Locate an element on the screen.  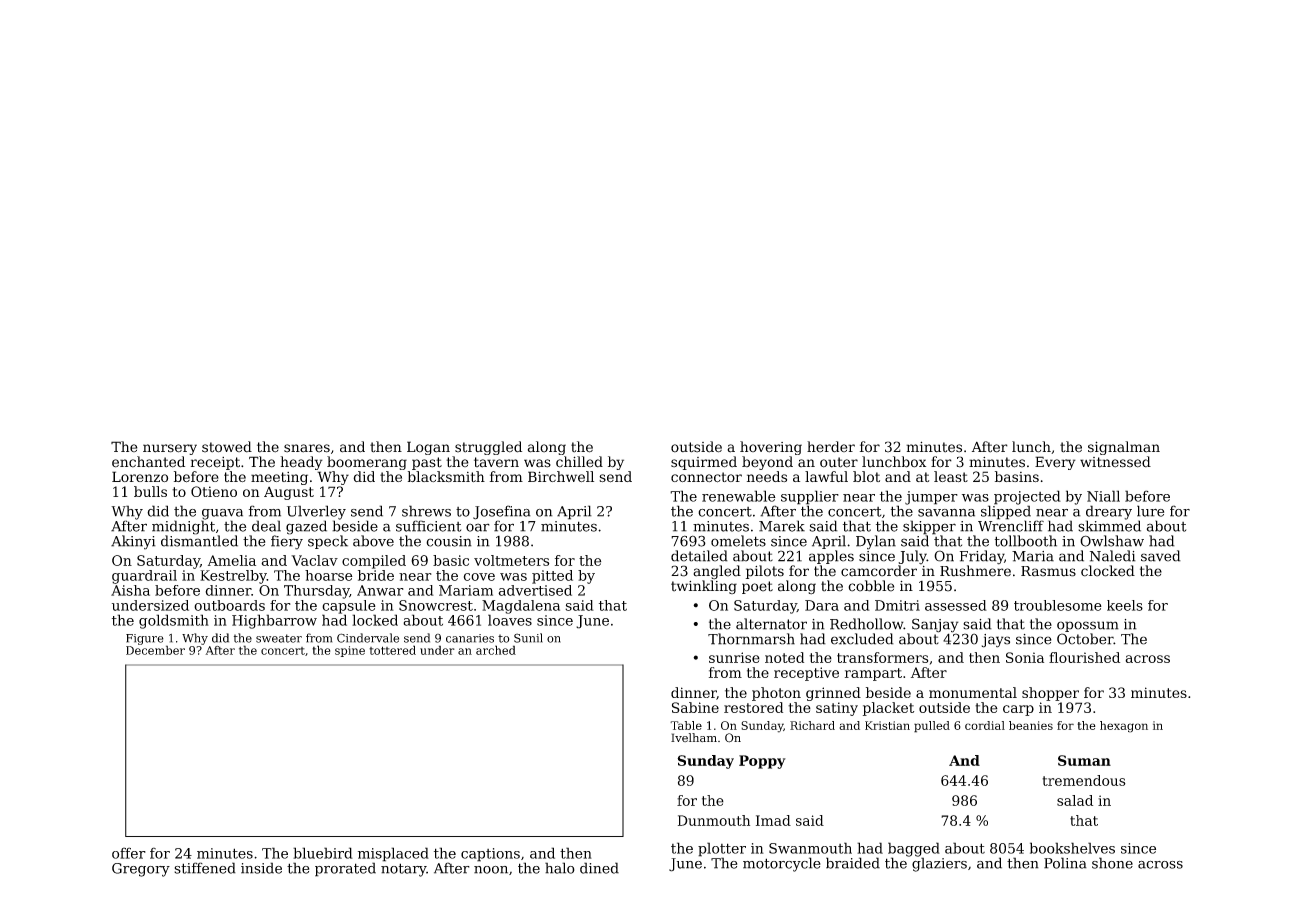
lure is located at coordinates (1150, 511).
